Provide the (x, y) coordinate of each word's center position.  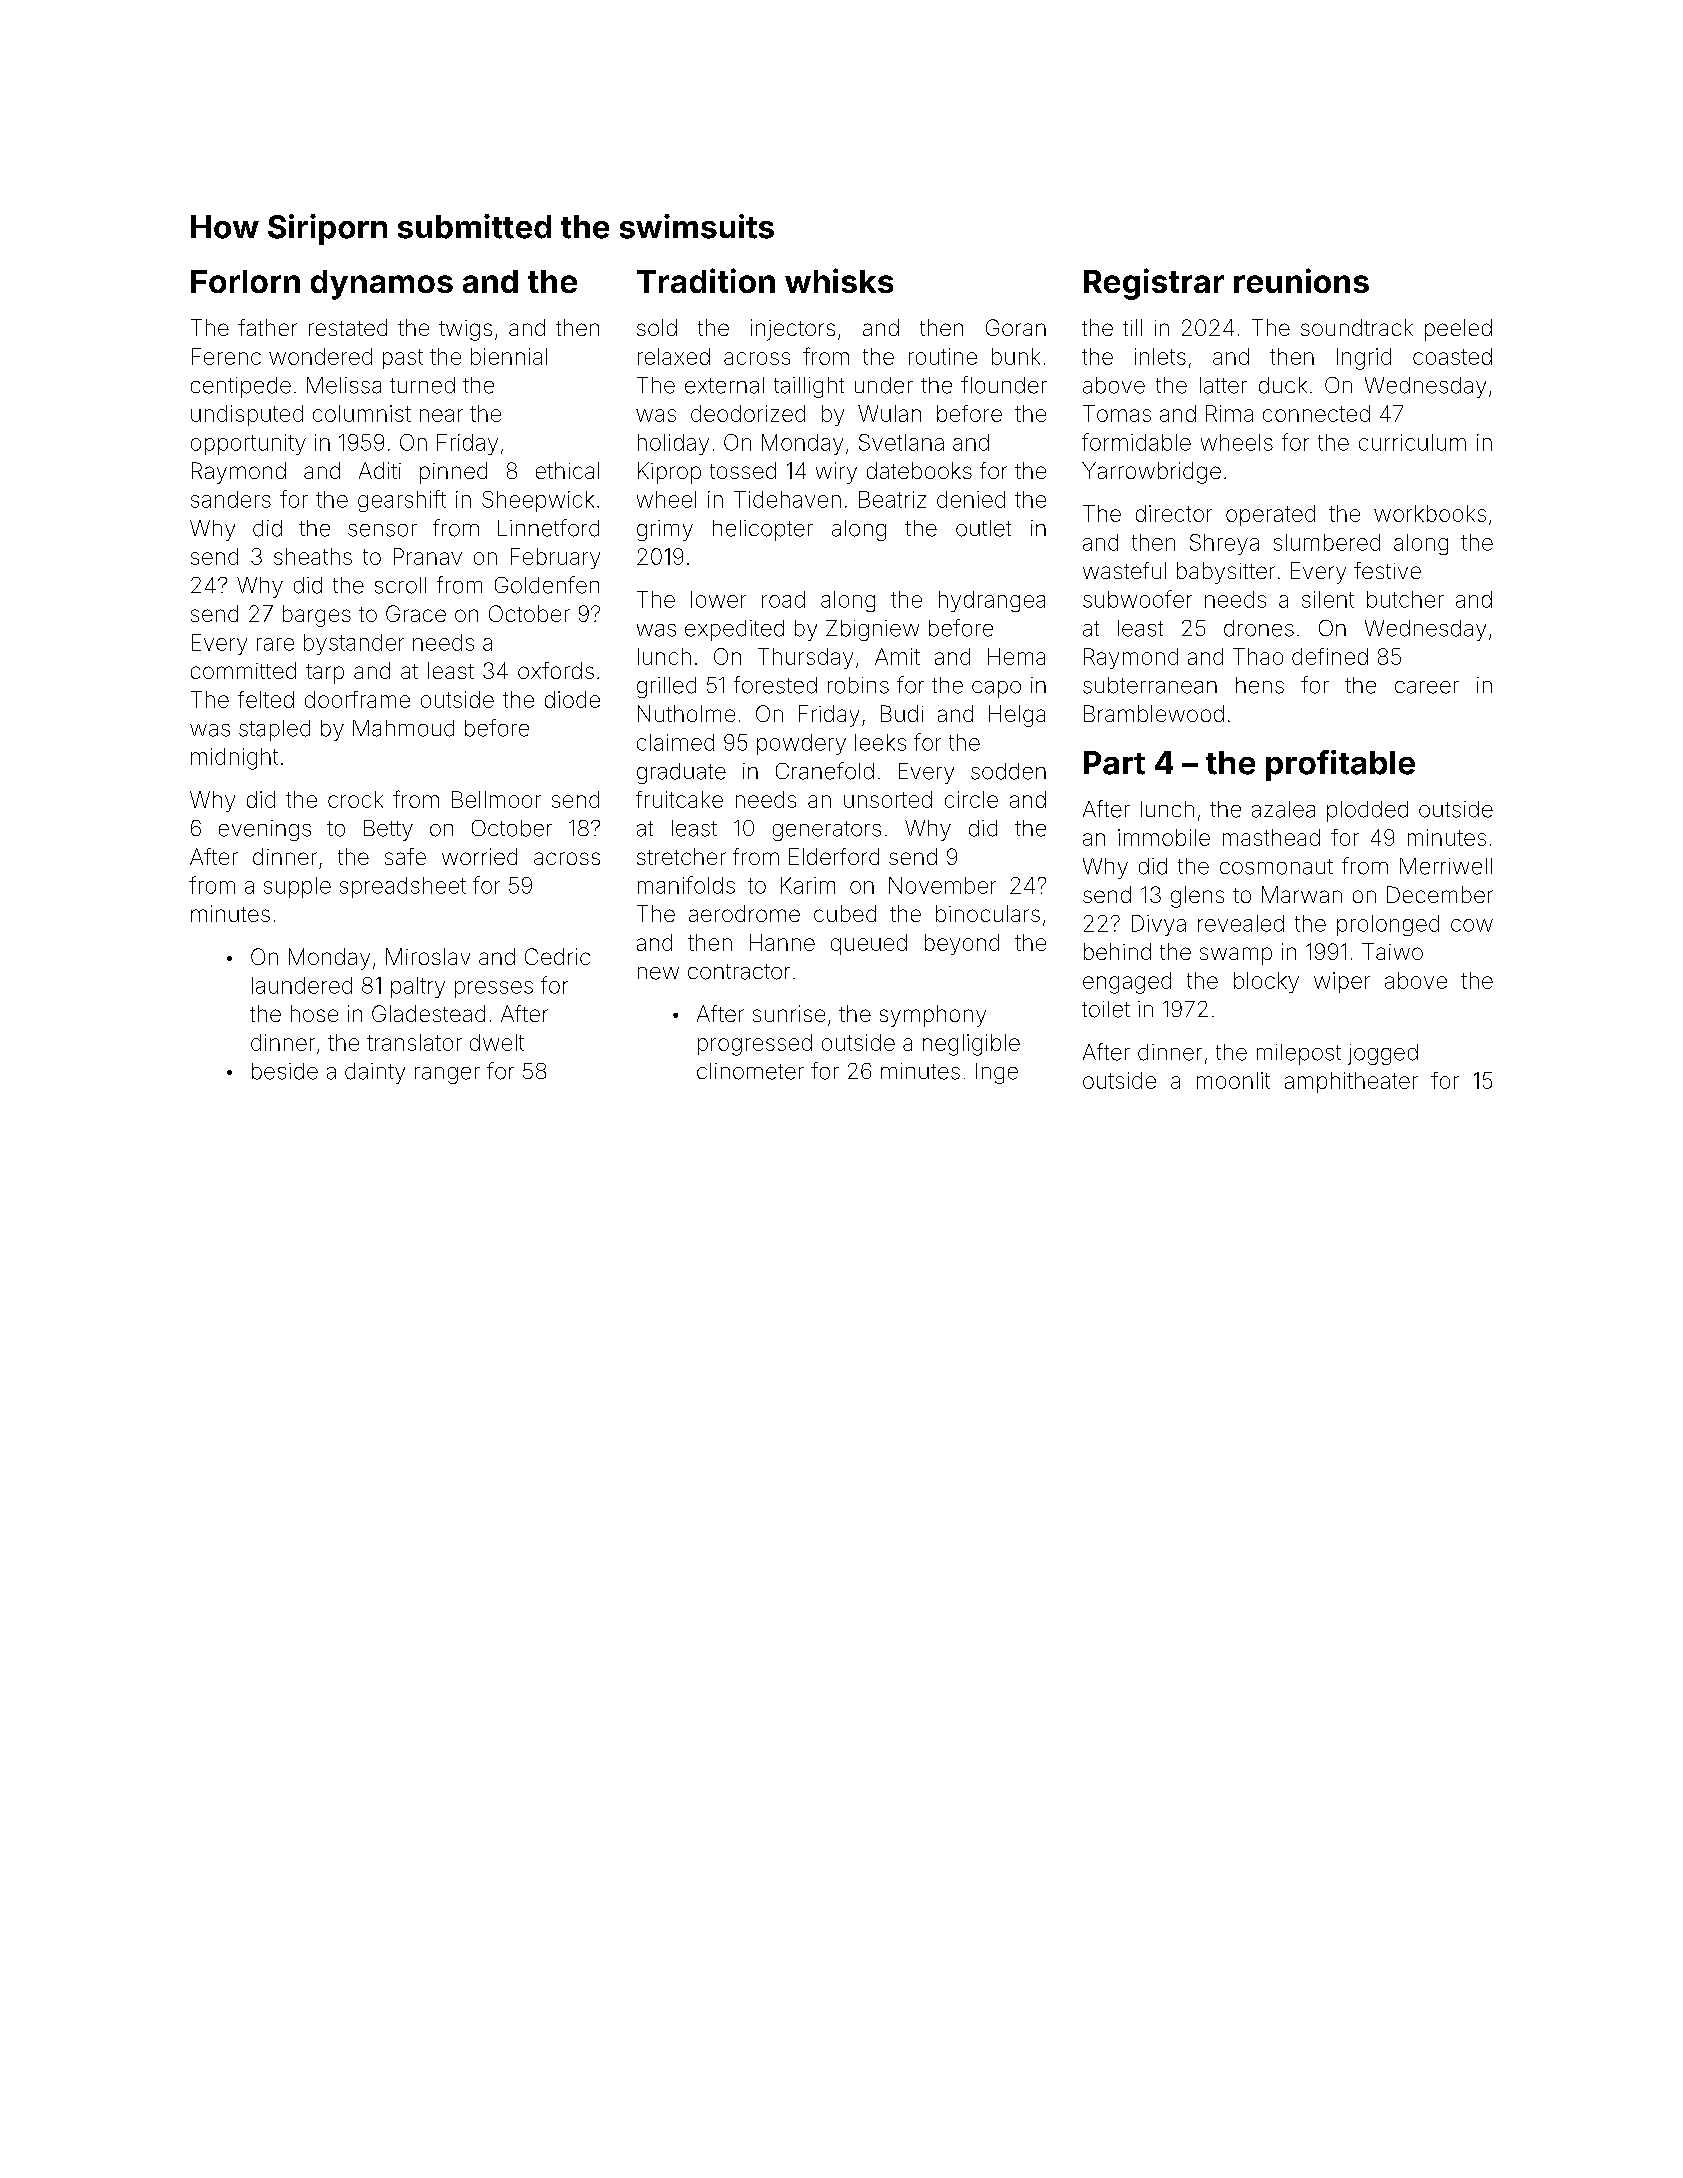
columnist (362, 413)
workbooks (1430, 513)
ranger (447, 1075)
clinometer (750, 1071)
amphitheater (1351, 1082)
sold (657, 327)
